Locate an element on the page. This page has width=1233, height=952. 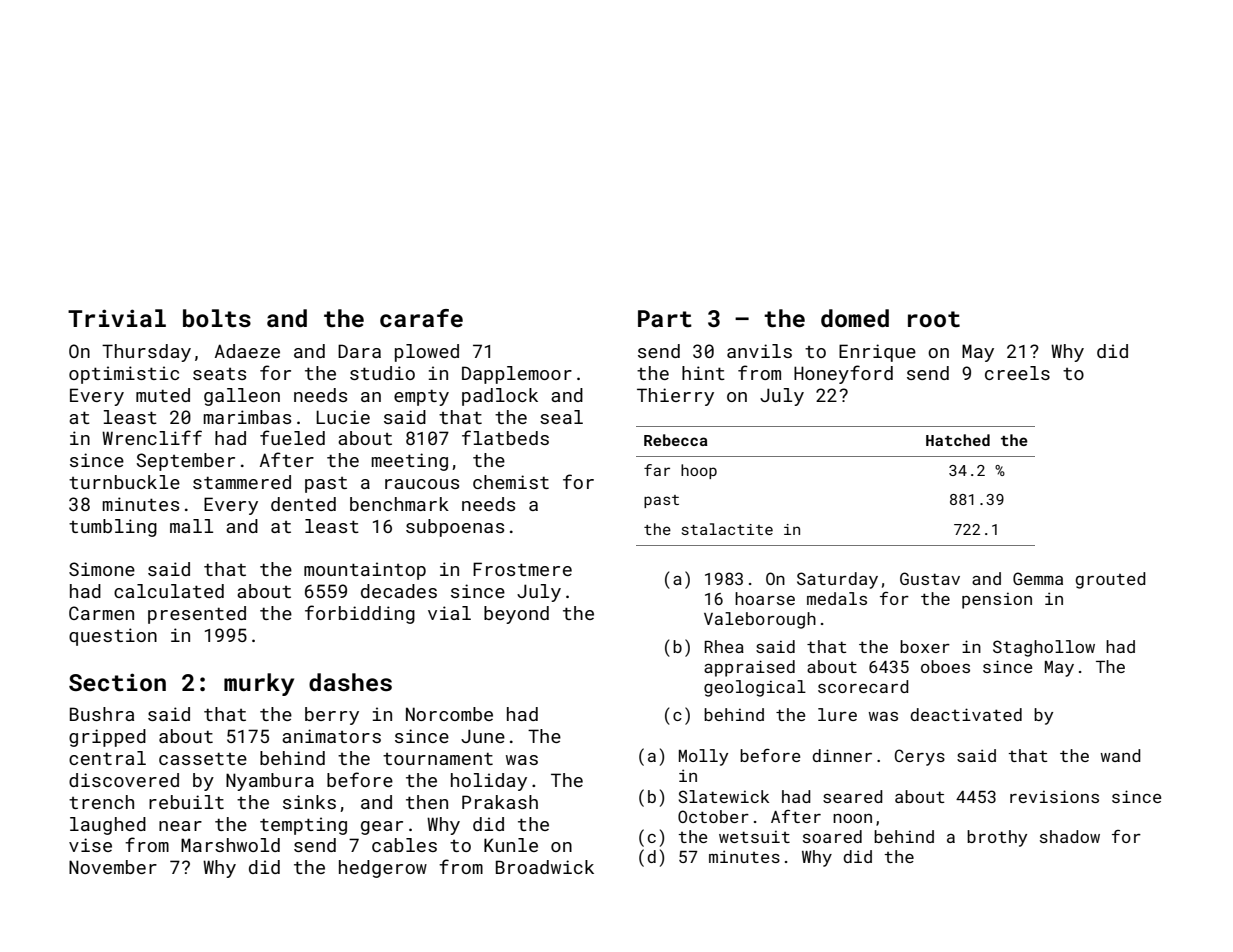
Hatched is located at coordinates (958, 440).
